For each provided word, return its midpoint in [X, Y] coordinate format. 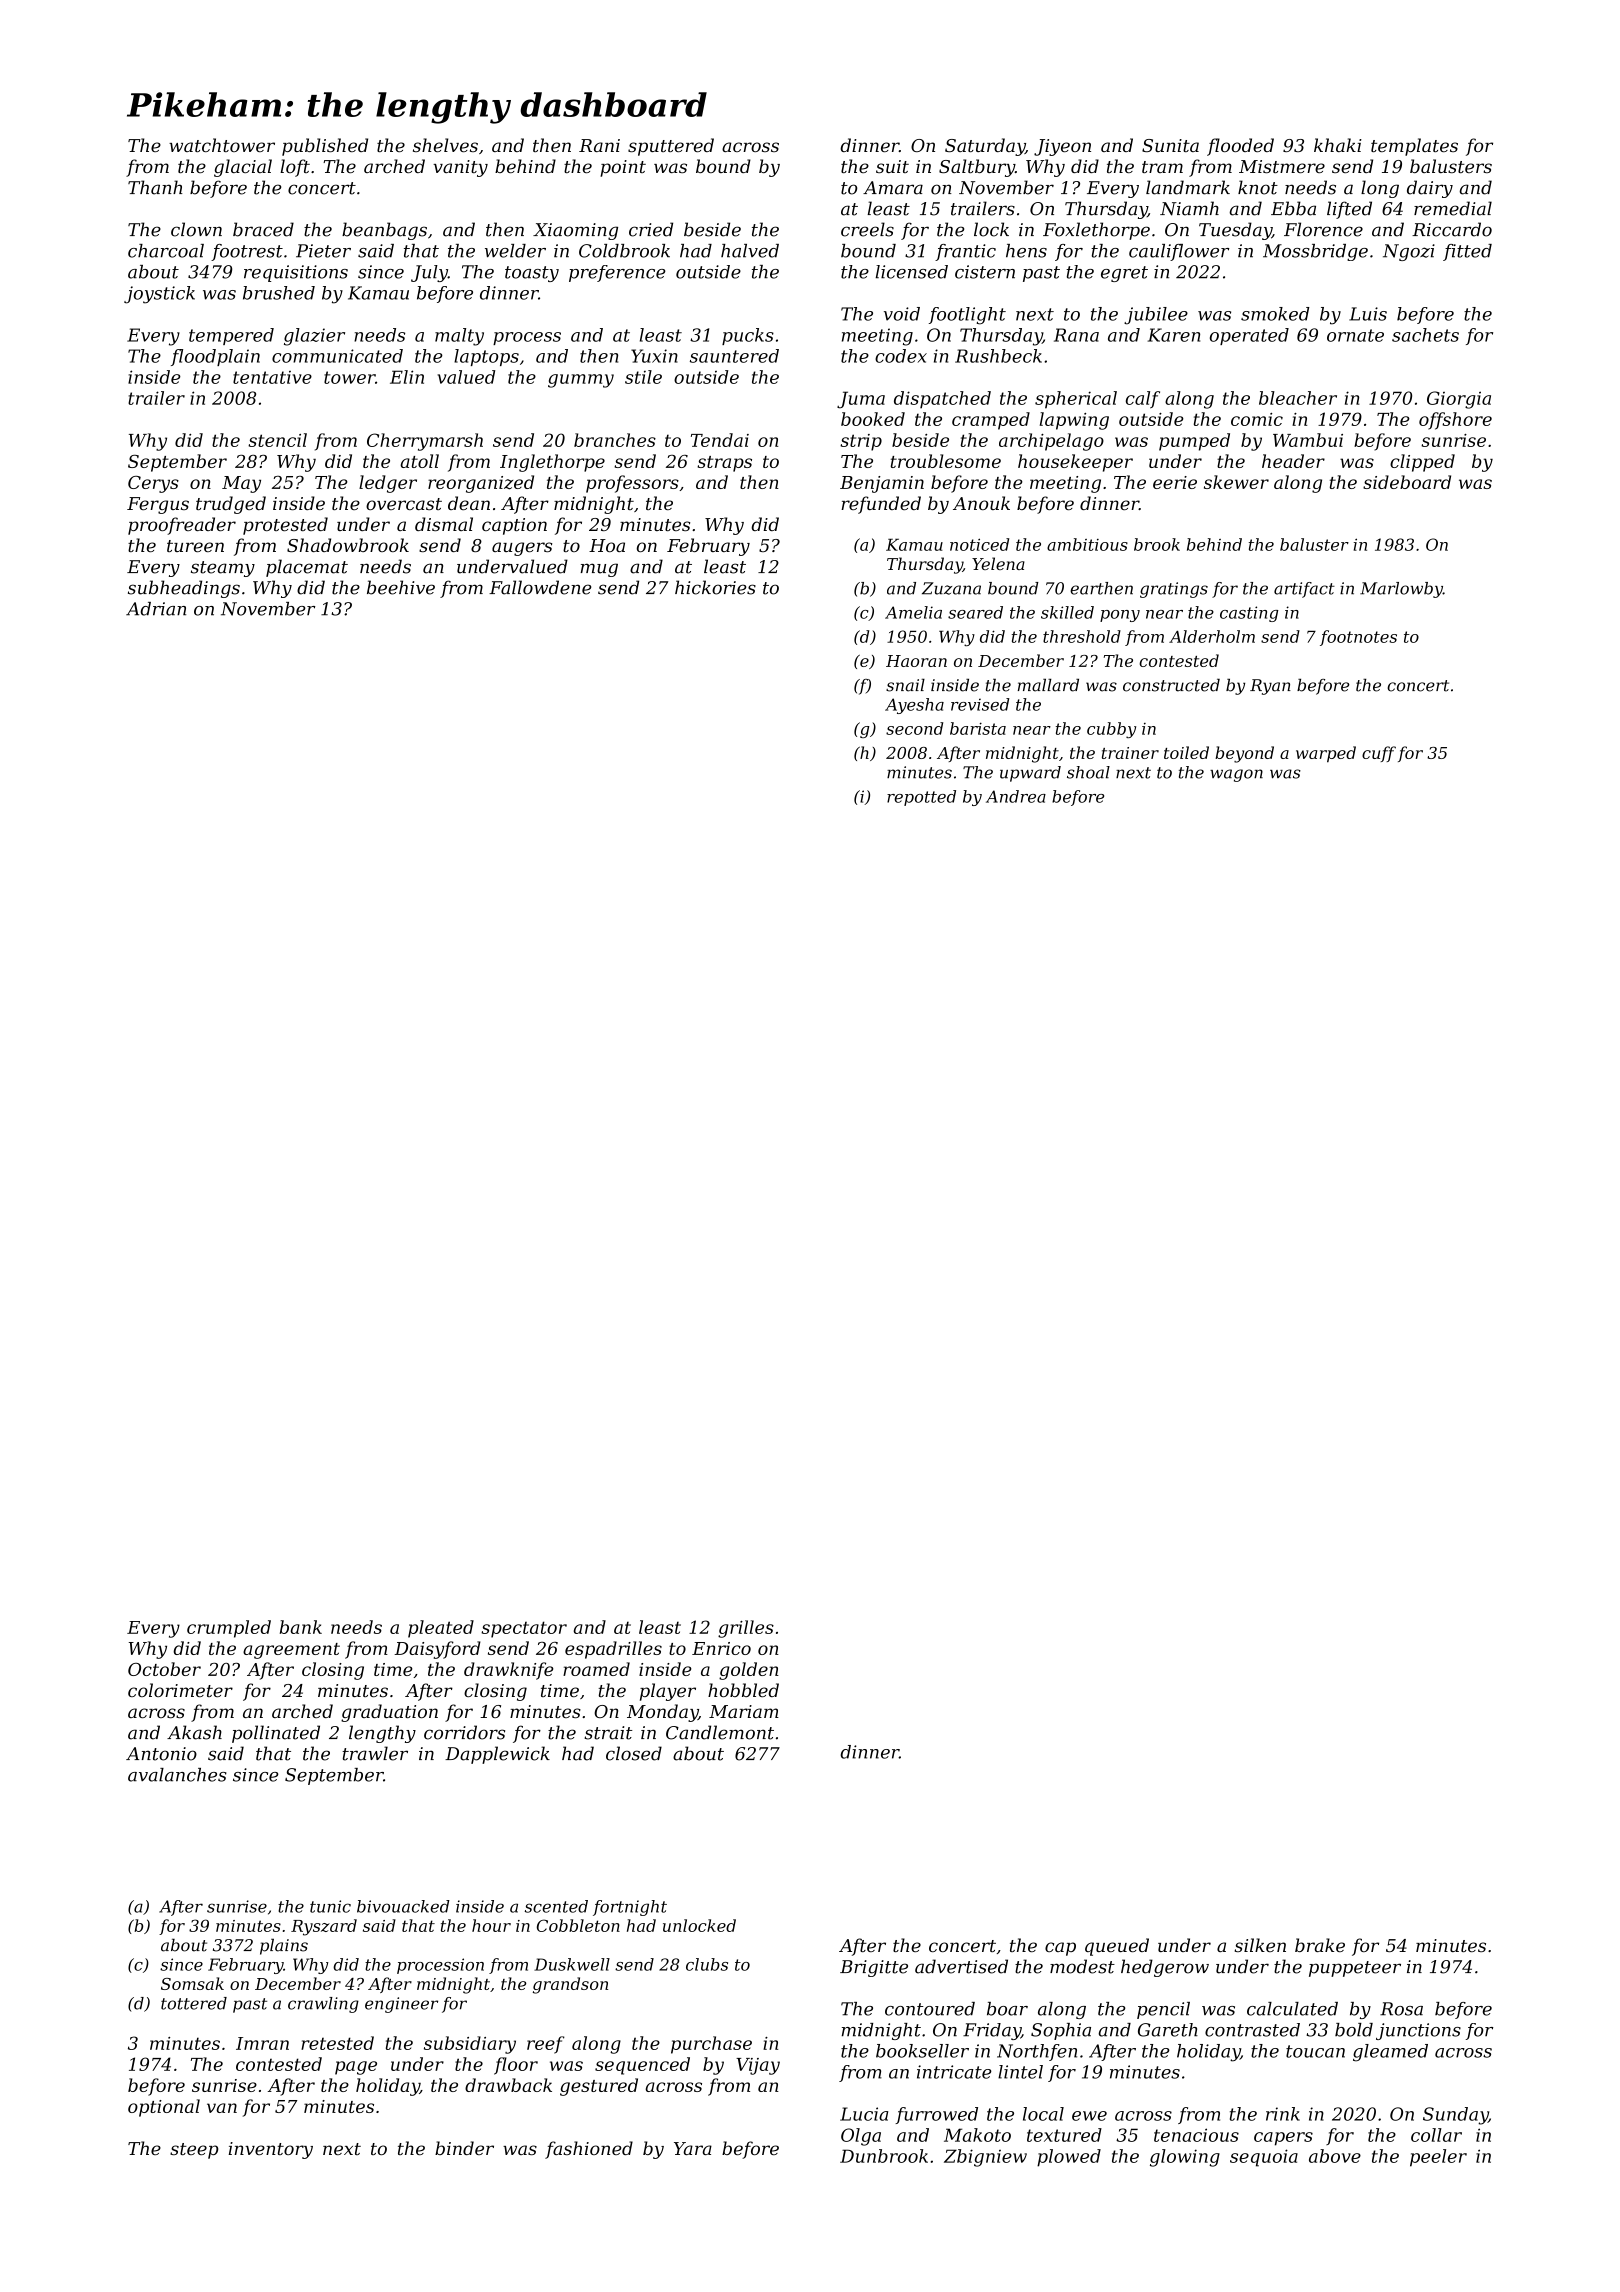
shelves [445, 145]
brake [1320, 1945]
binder [464, 2148]
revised [980, 704]
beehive [401, 587]
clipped [1422, 463]
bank [301, 1627]
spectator [524, 1629]
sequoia [1264, 2158]
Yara [693, 2148]
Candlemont [720, 1732]
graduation [389, 1713]
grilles [746, 1629]
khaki [1338, 145]
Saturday [985, 147]
